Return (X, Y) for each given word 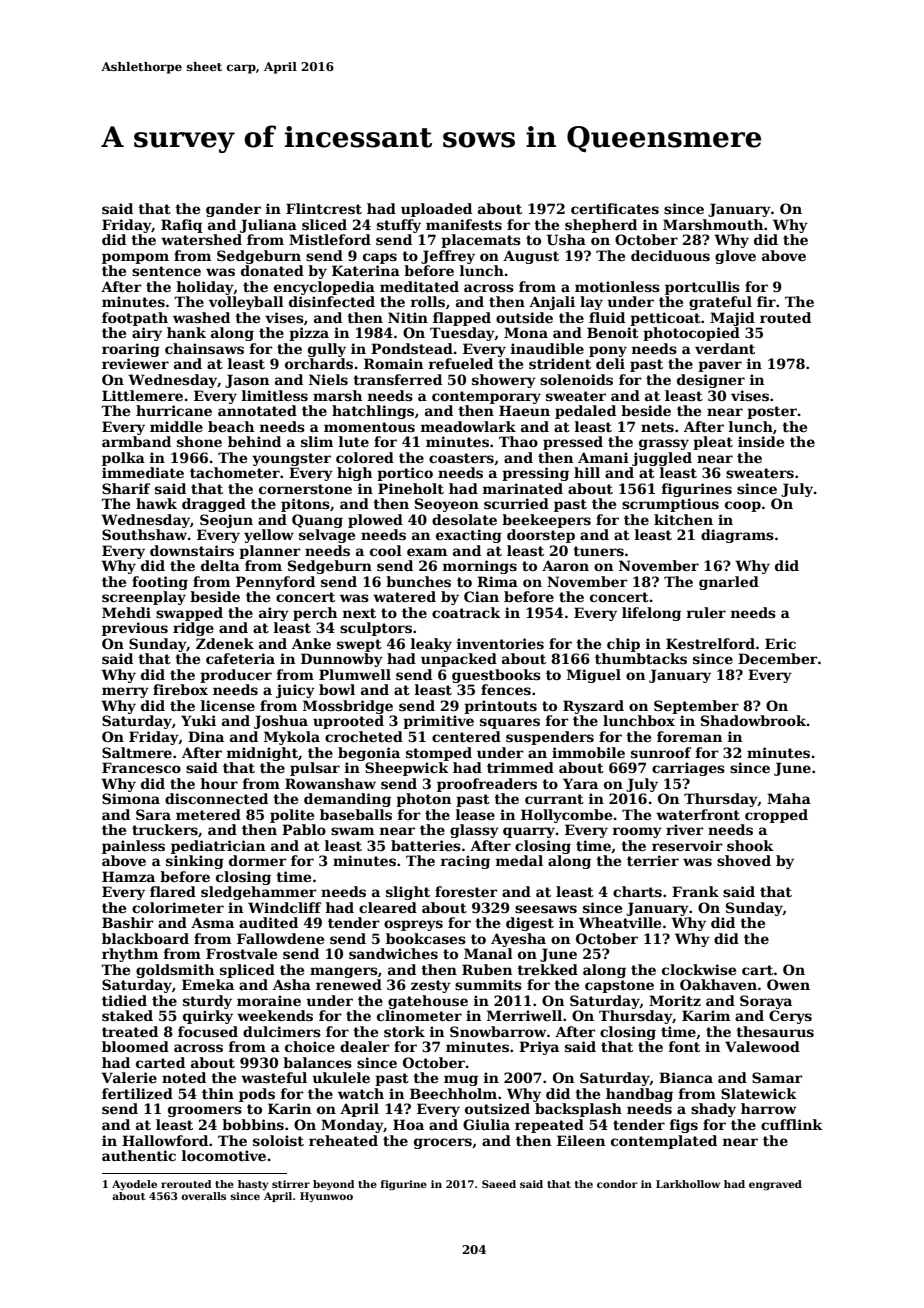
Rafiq (181, 226)
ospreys (413, 925)
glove (735, 257)
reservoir (687, 845)
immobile (588, 752)
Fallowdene (280, 938)
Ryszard (593, 707)
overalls (203, 1196)
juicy (295, 691)
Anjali (552, 303)
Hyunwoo (326, 1197)
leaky (431, 645)
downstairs (192, 550)
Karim (706, 1015)
